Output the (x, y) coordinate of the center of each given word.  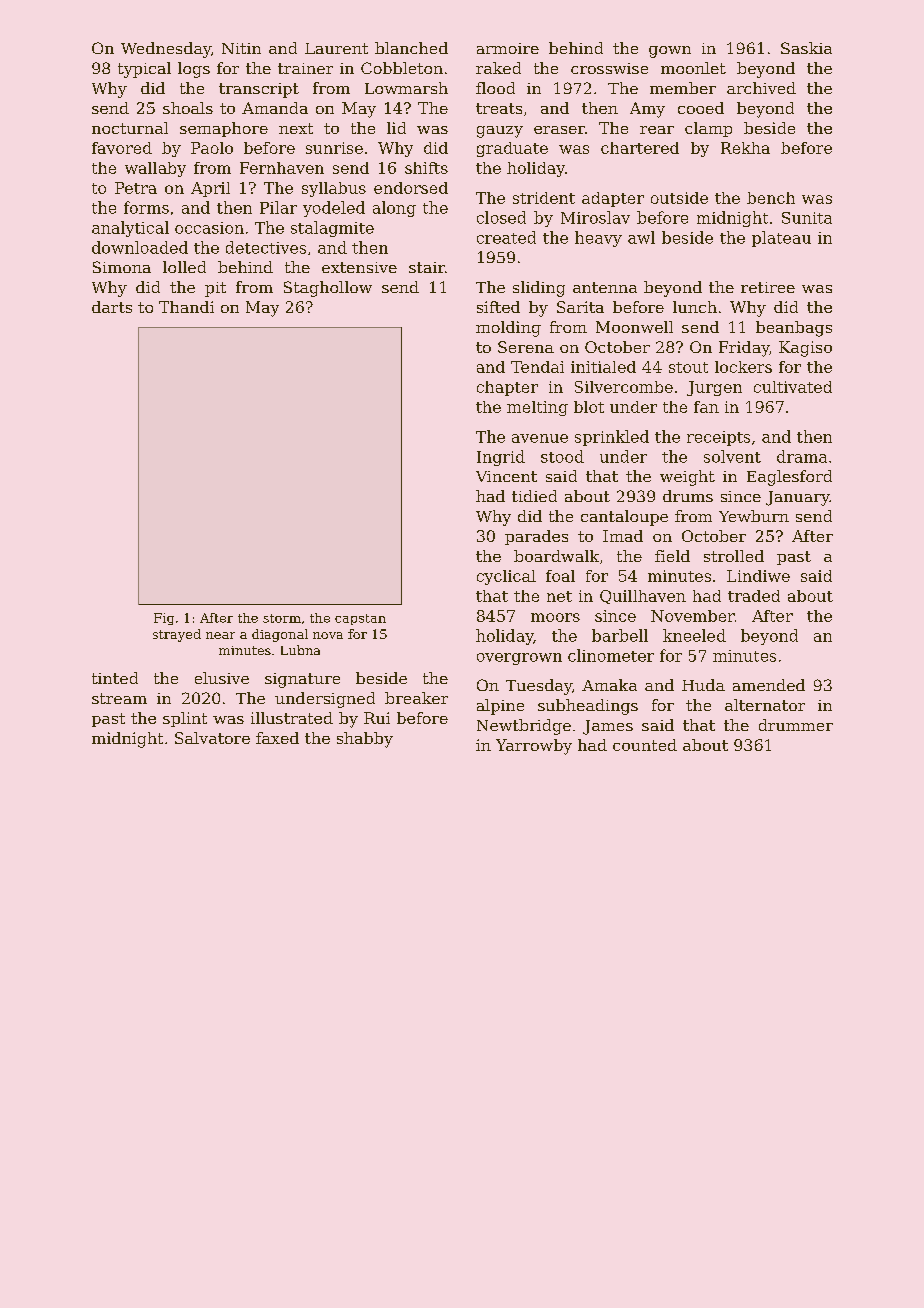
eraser (559, 130)
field (672, 556)
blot (589, 407)
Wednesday (166, 50)
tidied (534, 496)
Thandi (186, 307)
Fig (164, 619)
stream (119, 698)
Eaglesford (789, 478)
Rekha (745, 148)
